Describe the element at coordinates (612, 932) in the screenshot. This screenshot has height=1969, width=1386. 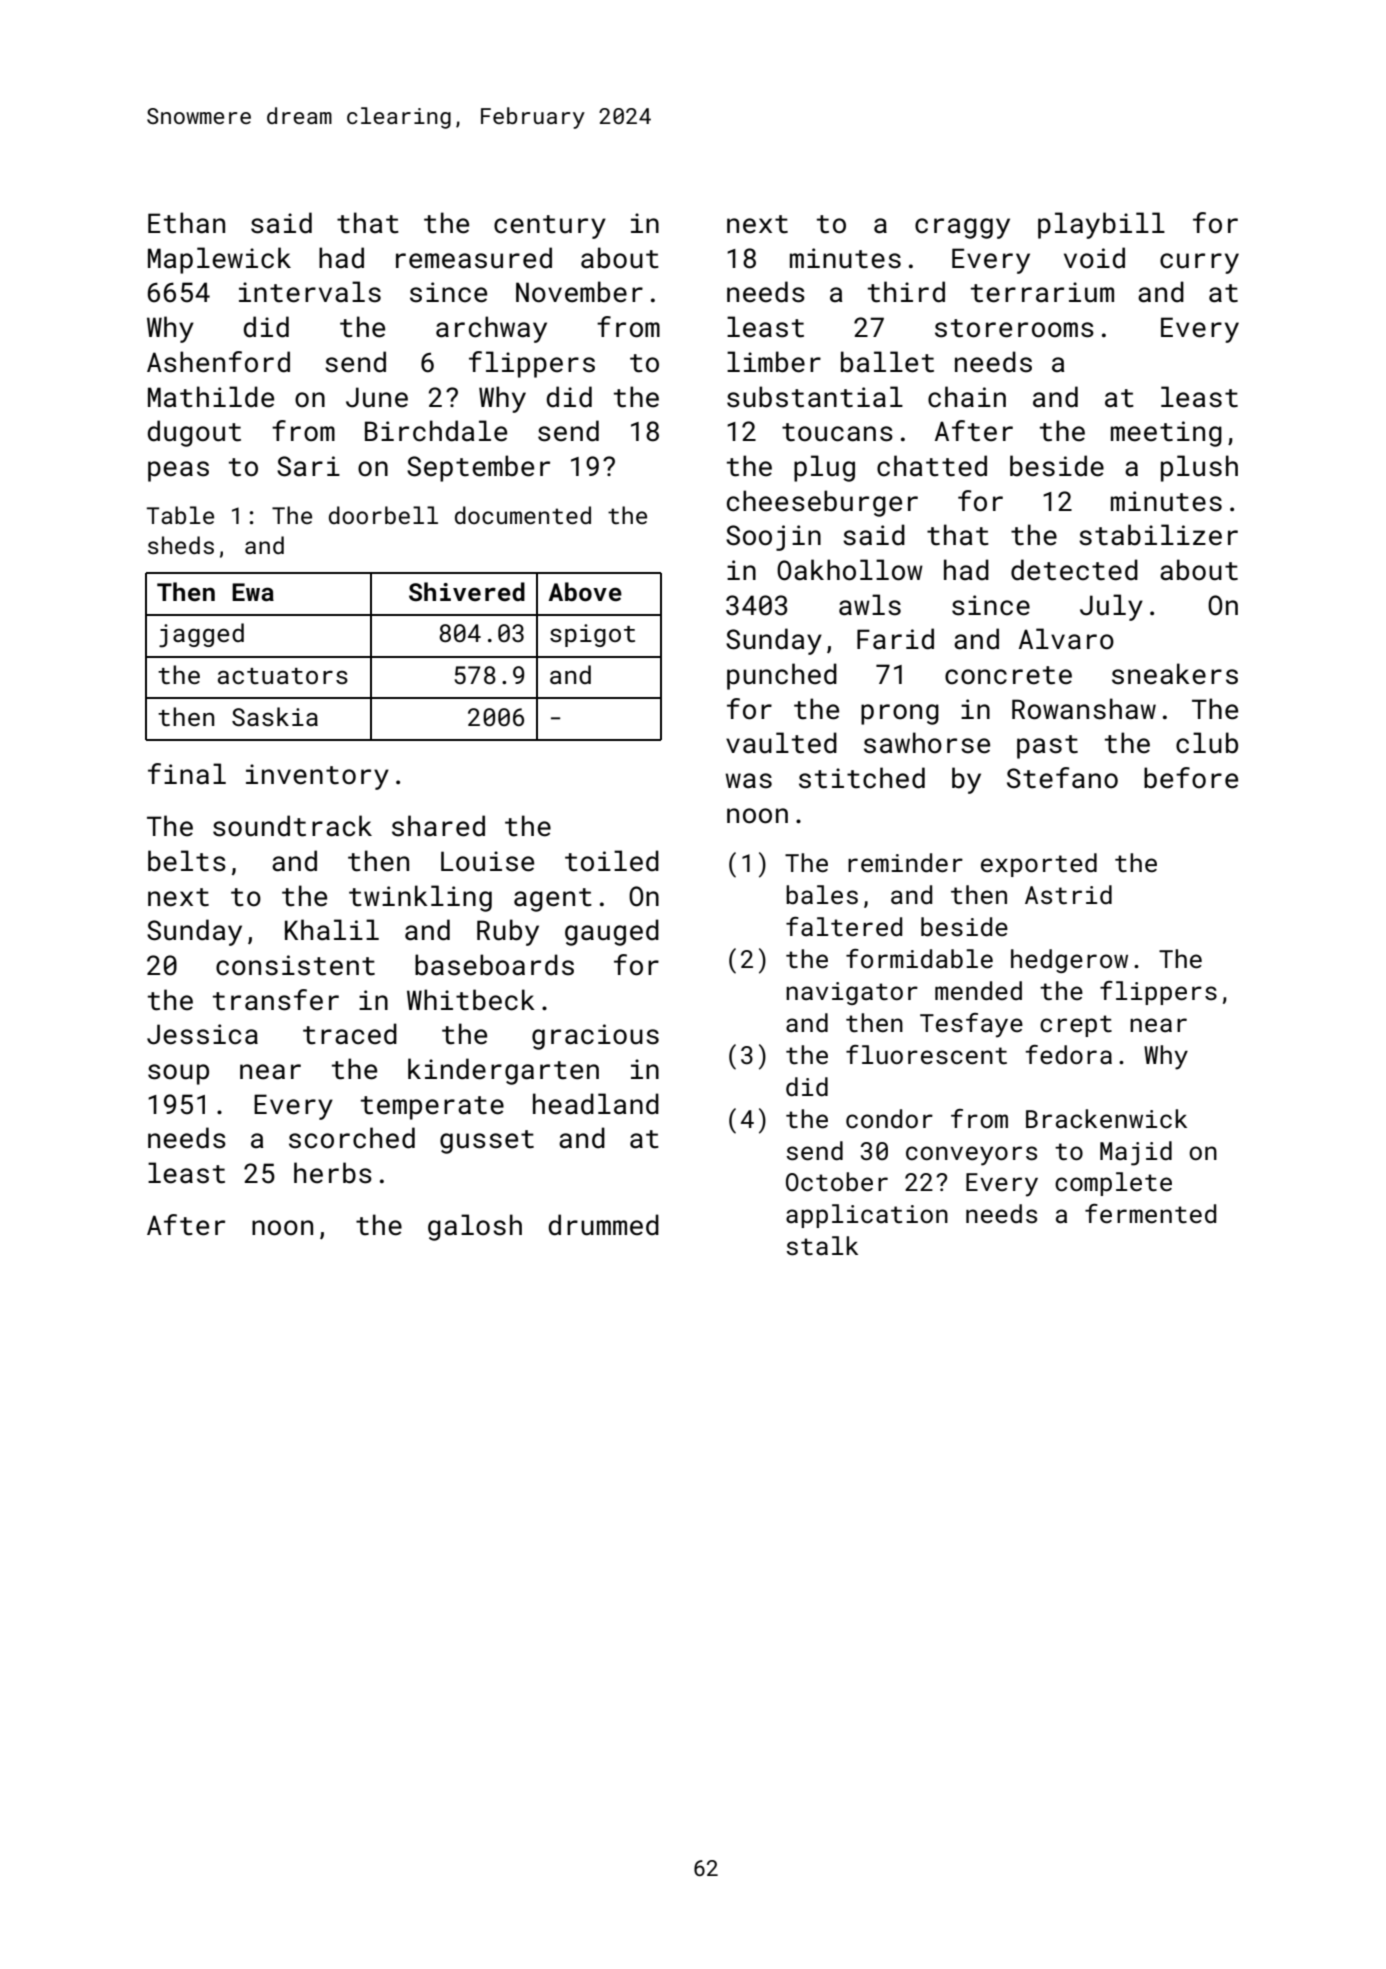
I see `gauged` at that location.
